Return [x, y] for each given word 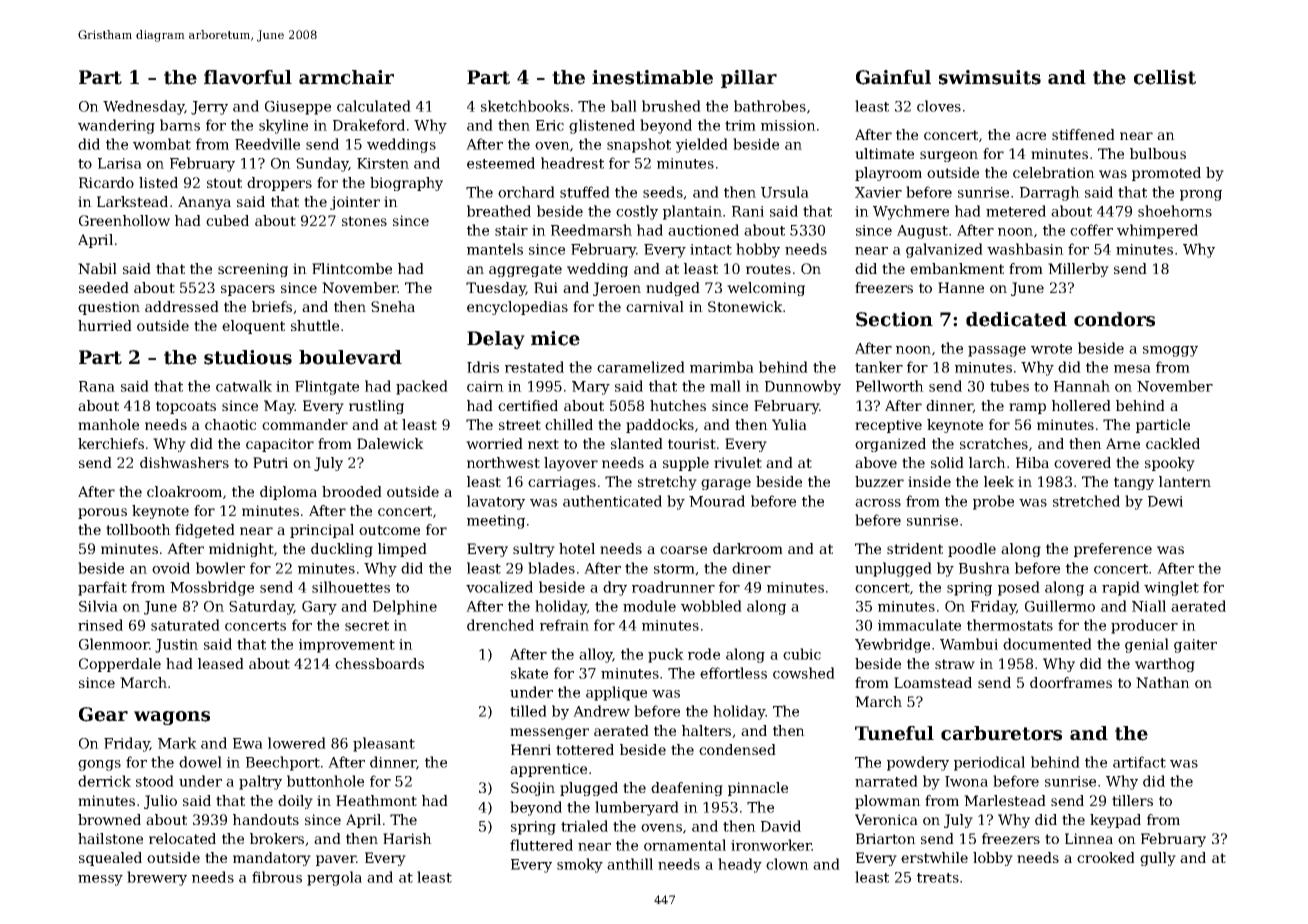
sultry [534, 550]
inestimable [652, 77]
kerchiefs [111, 443]
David [781, 826]
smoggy [1170, 351]
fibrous [277, 877]
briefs [272, 306]
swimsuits [990, 77]
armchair [346, 77]
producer [1144, 626]
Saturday [261, 607]
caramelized [641, 367]
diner [751, 568]
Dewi [1165, 501]
